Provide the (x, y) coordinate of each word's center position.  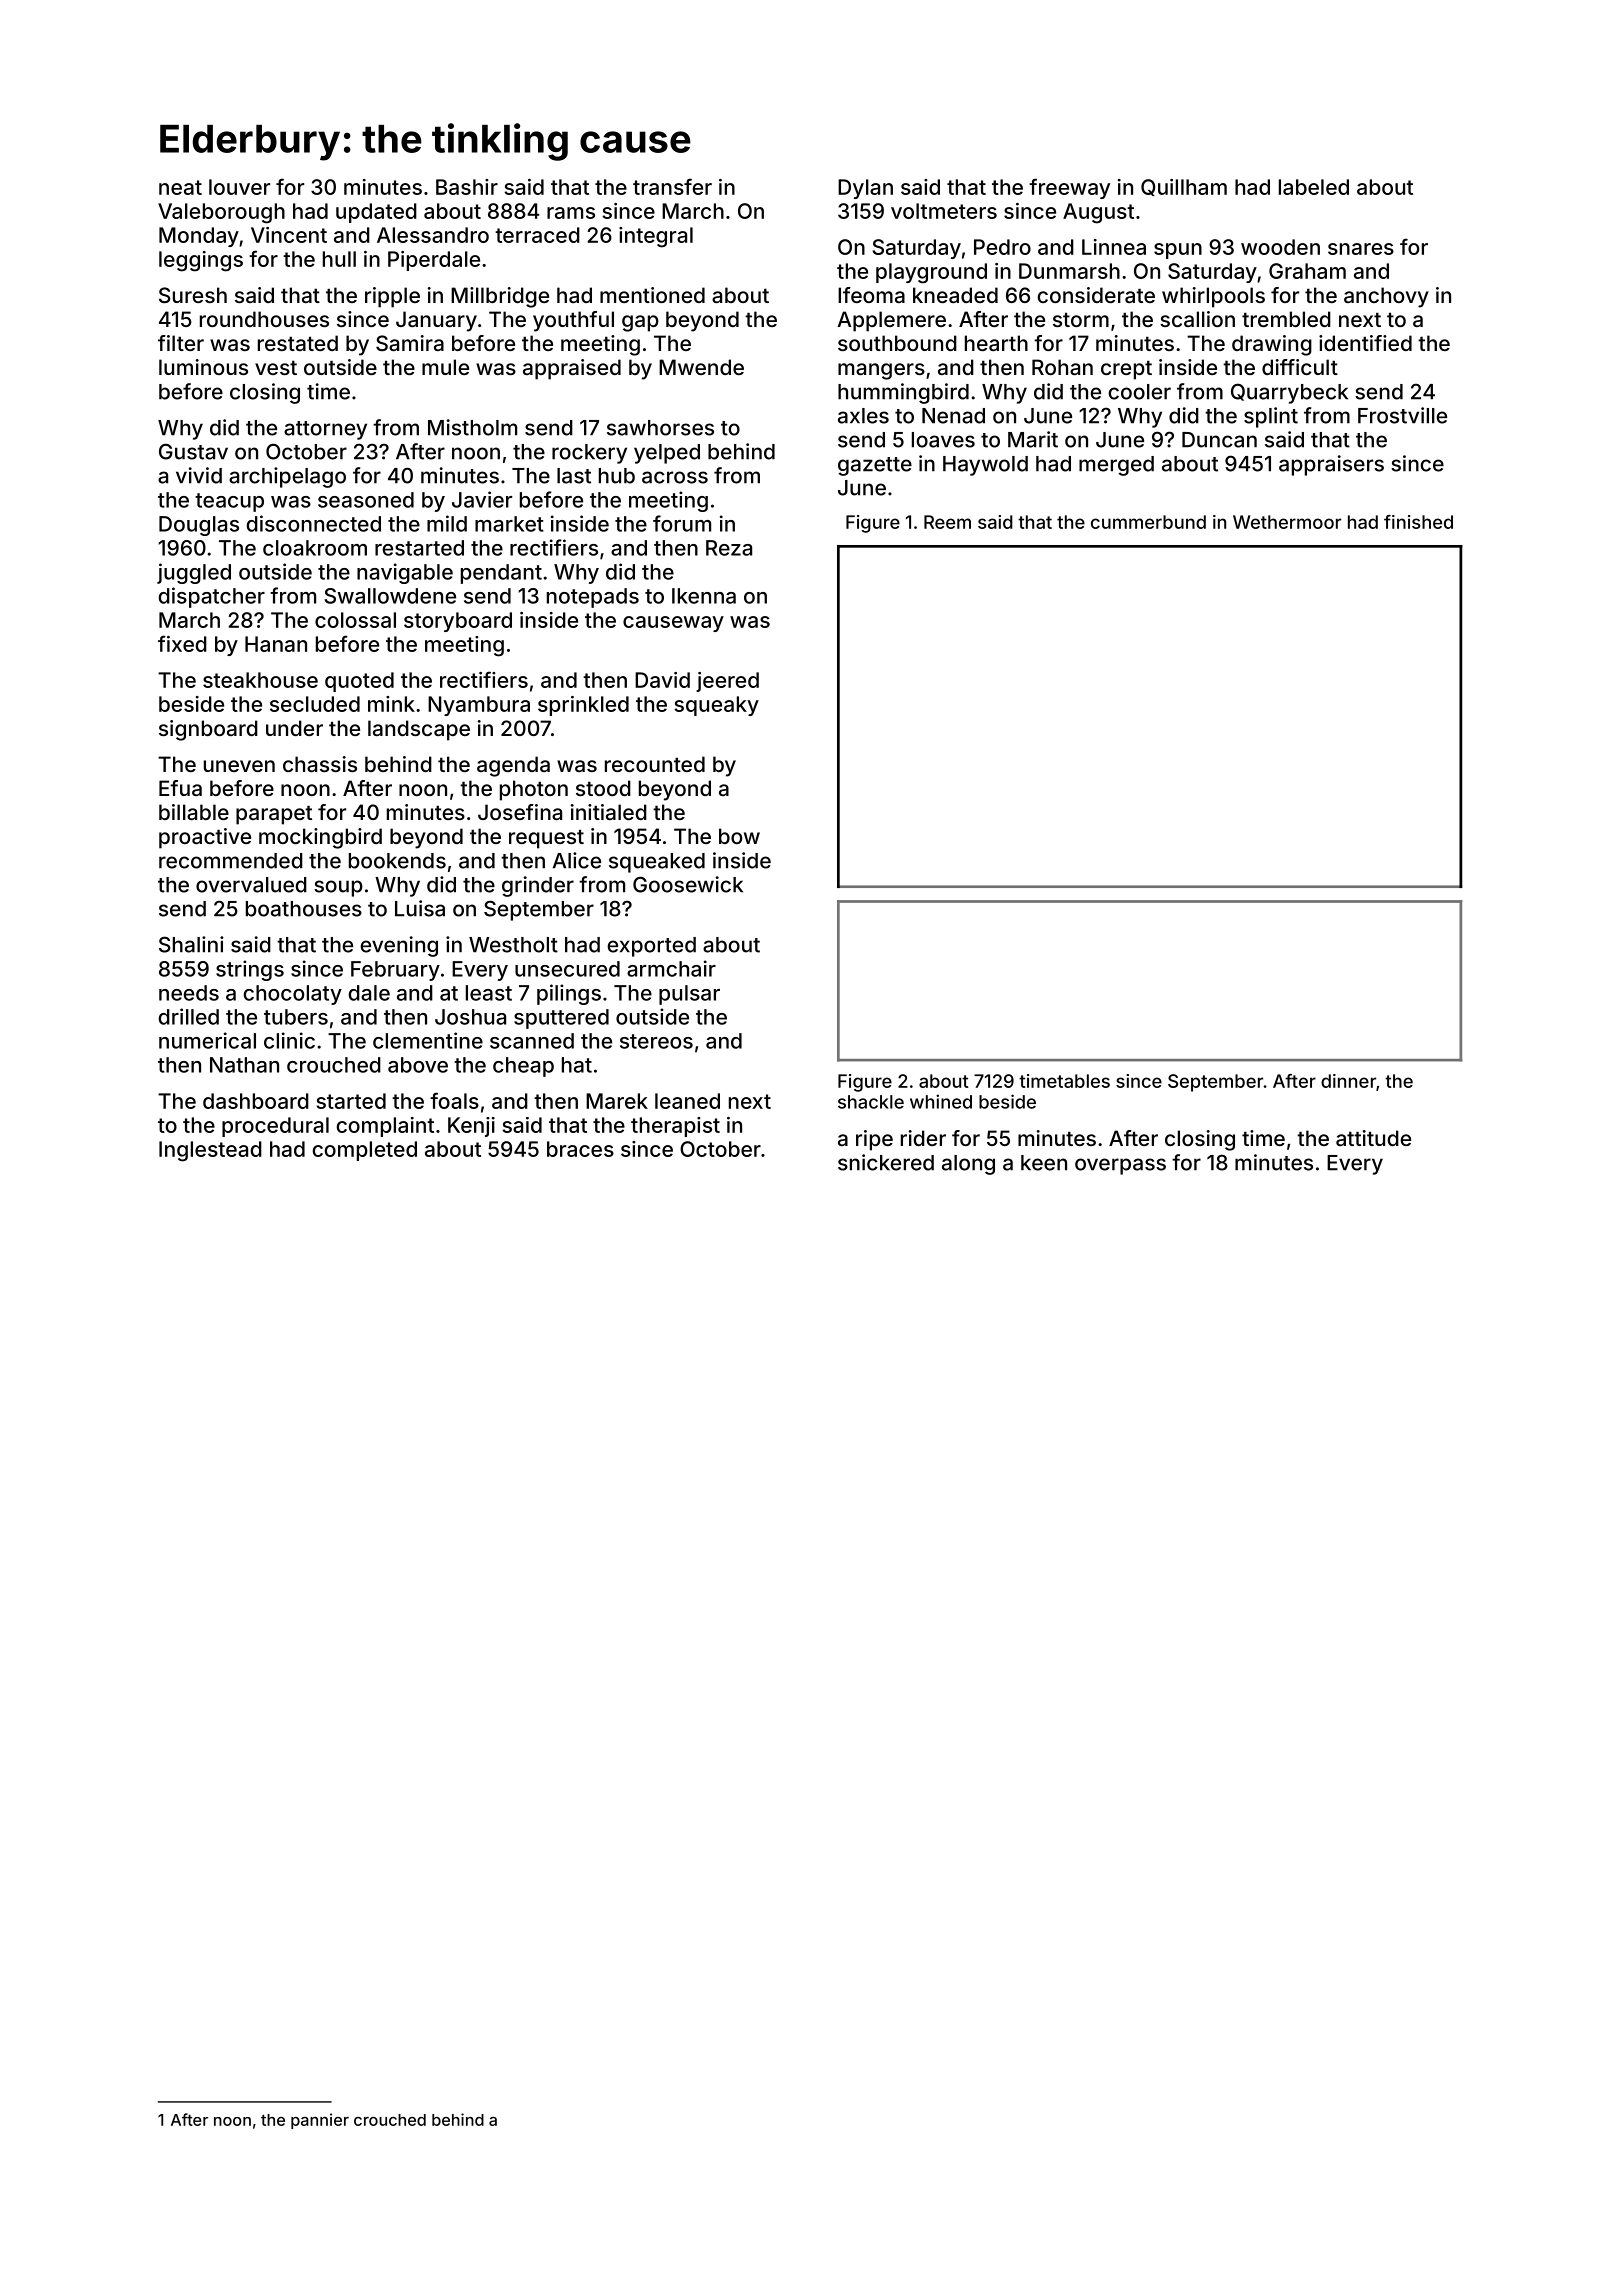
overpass (1120, 1166)
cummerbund (1148, 522)
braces (580, 1149)
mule (445, 367)
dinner (1348, 1081)
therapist (675, 1127)
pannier (320, 2121)
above (418, 1065)
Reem (947, 522)
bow (739, 836)
